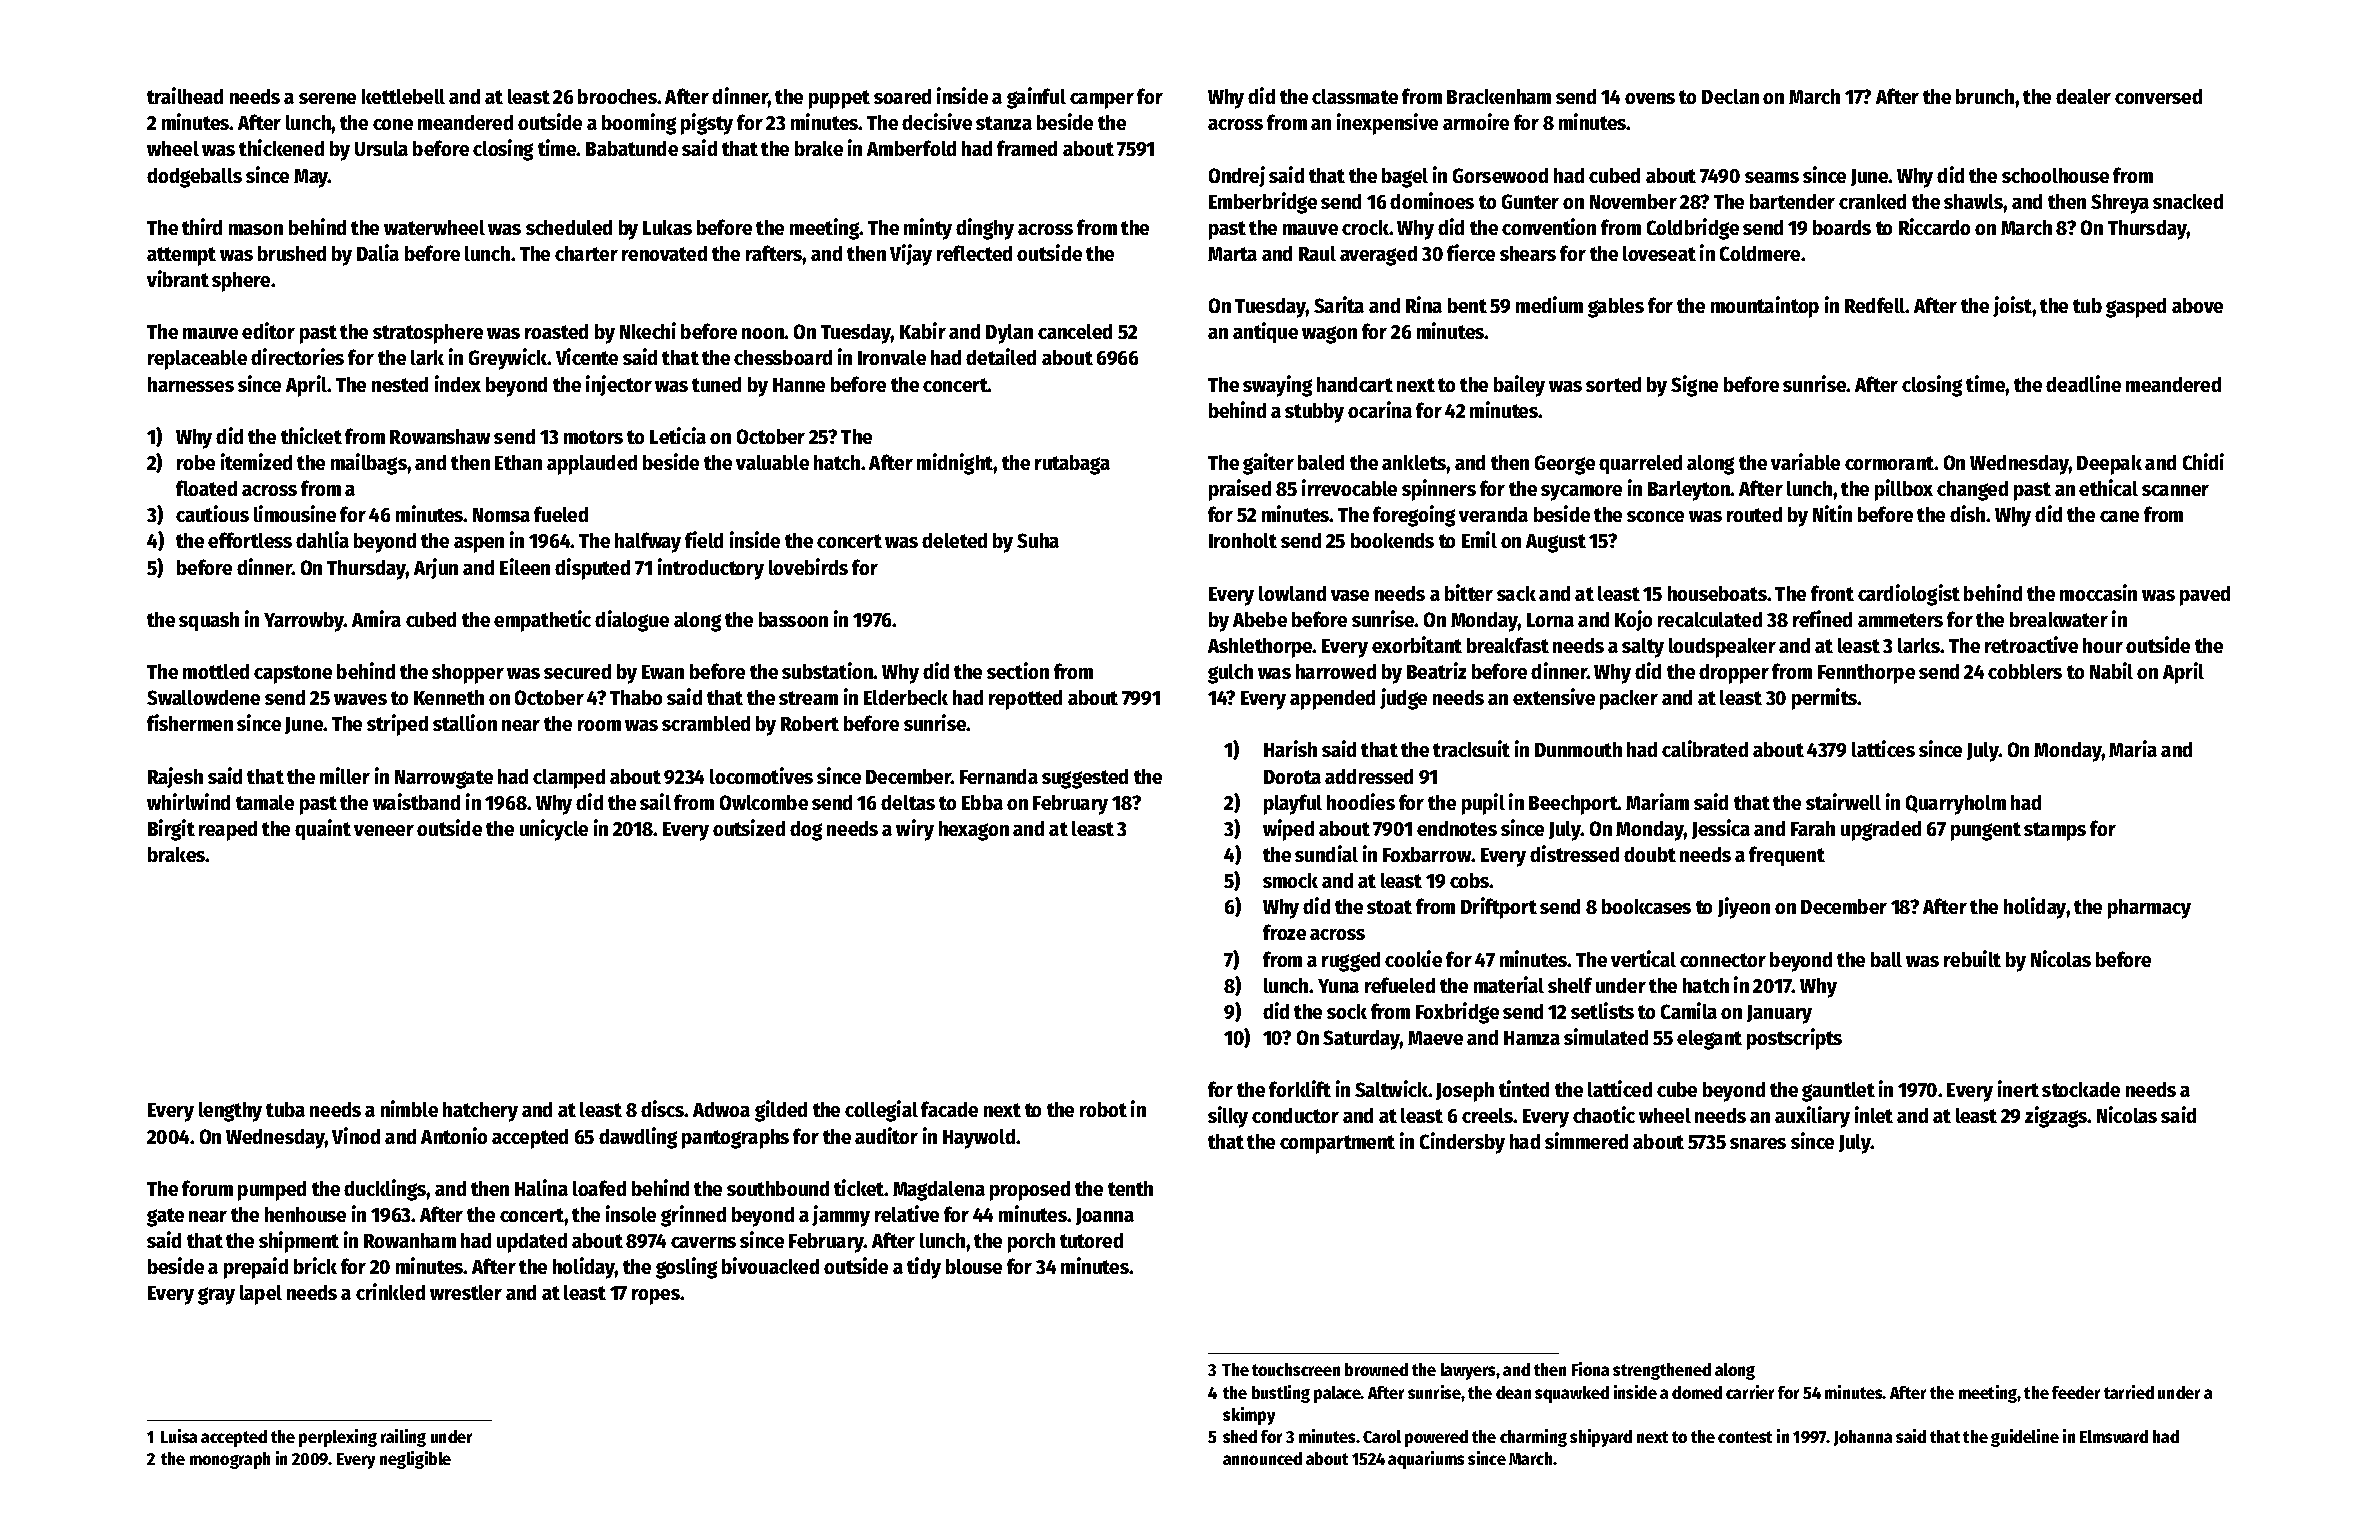  I want to click on facade, so click(949, 1109).
